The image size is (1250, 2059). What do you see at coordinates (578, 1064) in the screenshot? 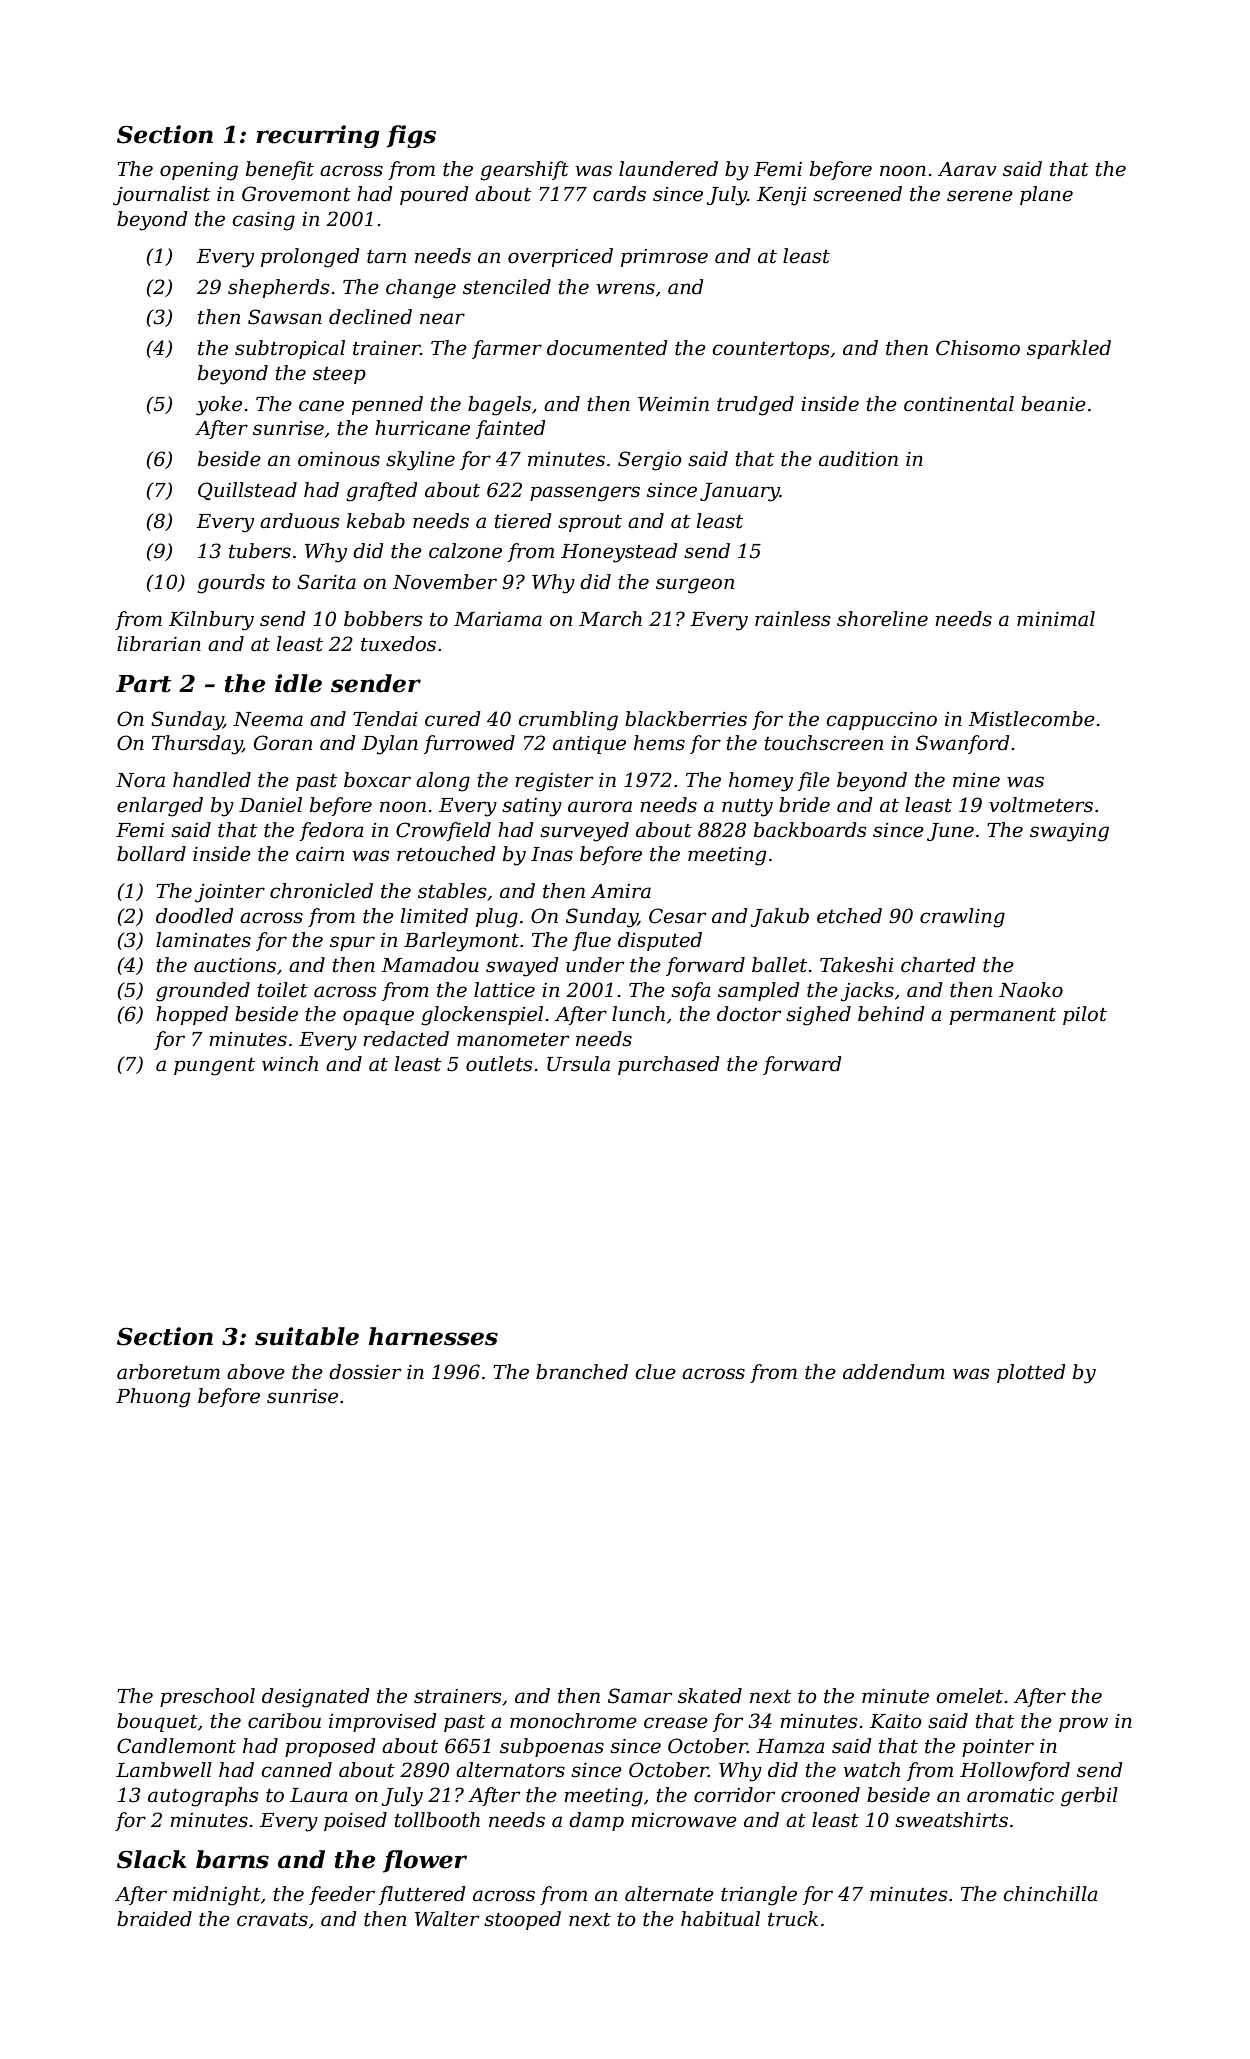
I see `Ursula` at bounding box center [578, 1064].
